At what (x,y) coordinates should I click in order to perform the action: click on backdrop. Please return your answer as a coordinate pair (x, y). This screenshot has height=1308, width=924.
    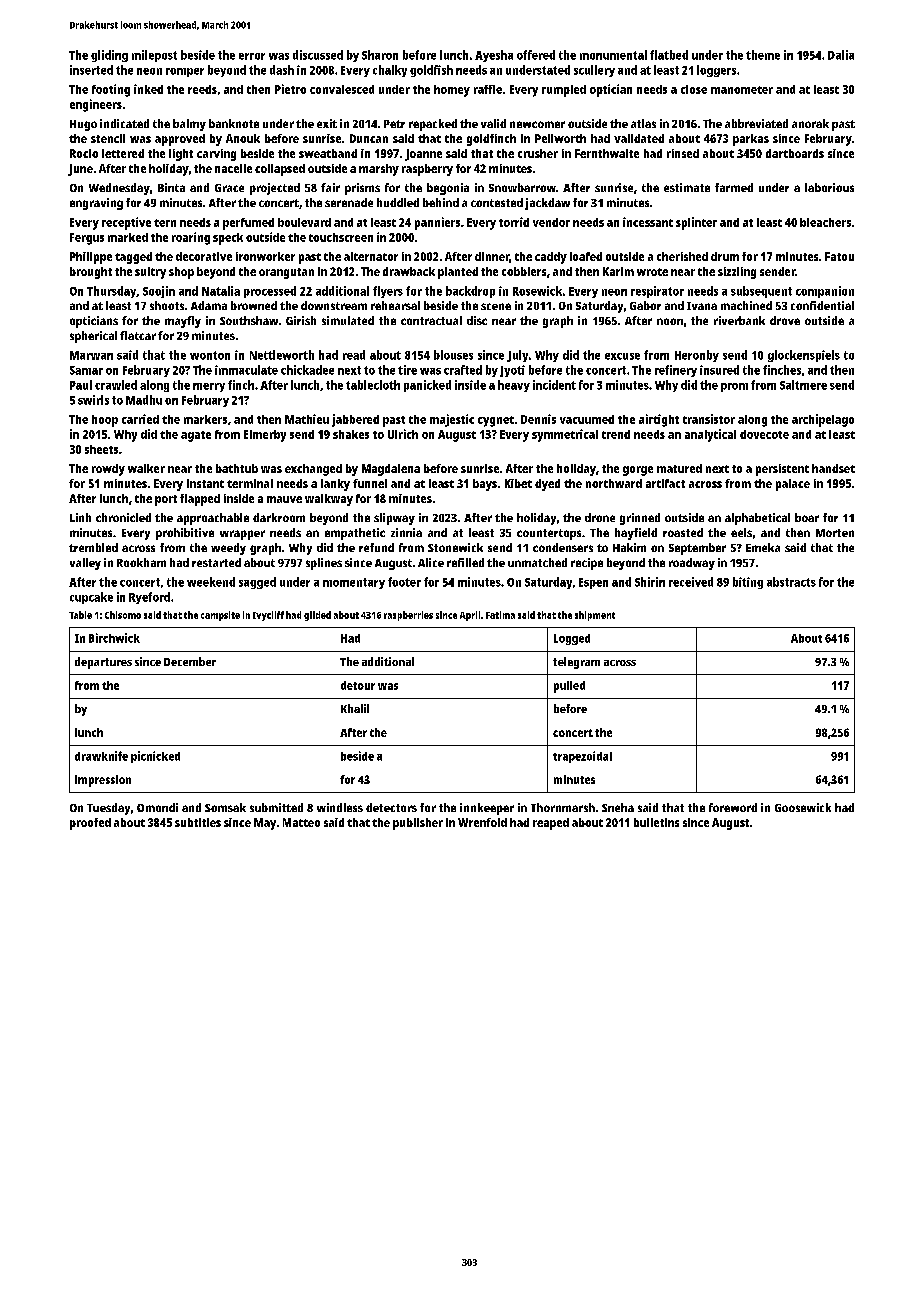
    Looking at the image, I should click on (470, 292).
